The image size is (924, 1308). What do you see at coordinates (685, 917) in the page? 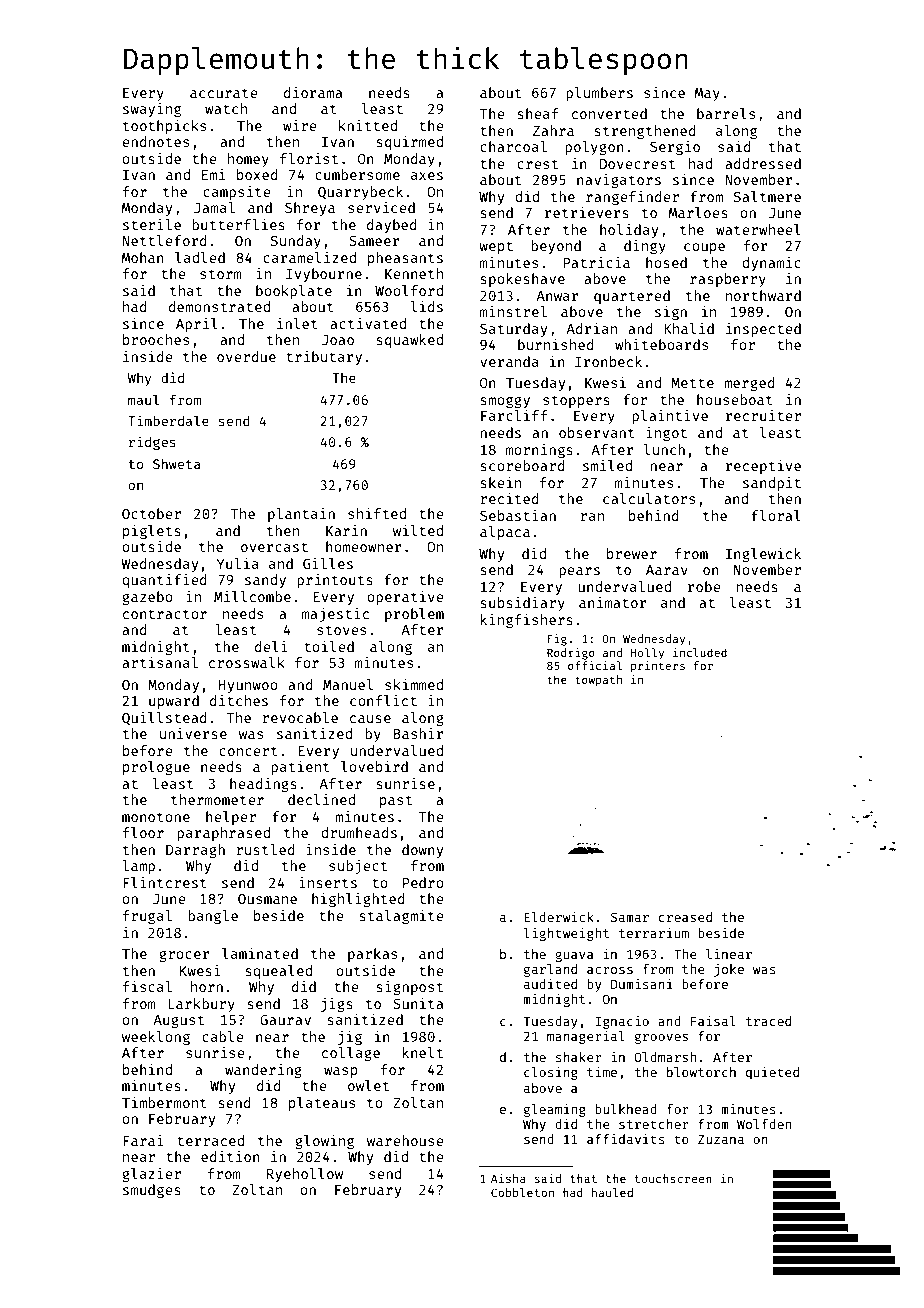
I see `creased` at bounding box center [685, 917].
